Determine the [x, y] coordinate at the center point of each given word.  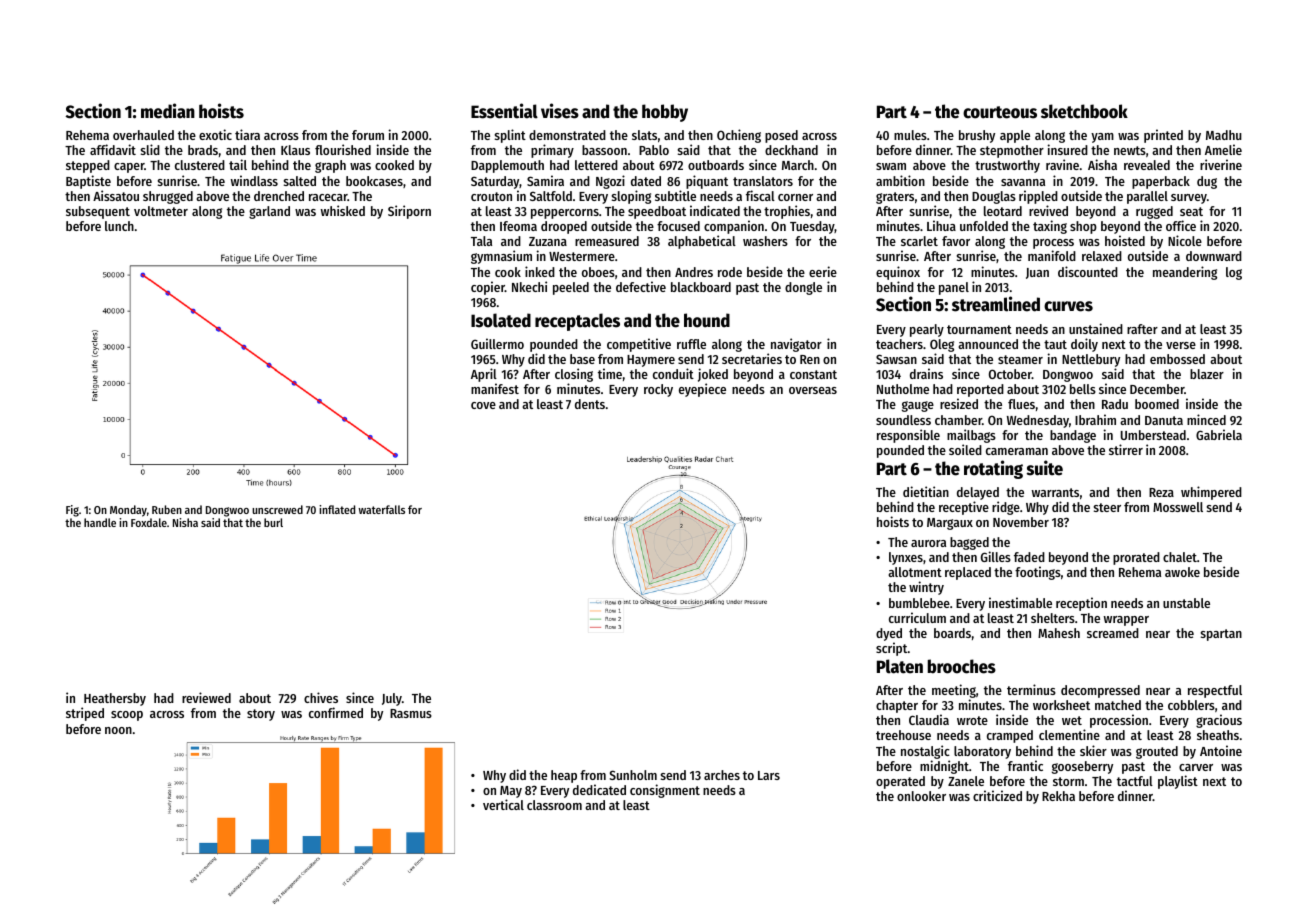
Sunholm [633, 775]
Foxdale [149, 522]
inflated [337, 509]
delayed [978, 493]
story [261, 715]
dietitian [926, 491]
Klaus [295, 150]
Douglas [994, 197]
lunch [119, 226]
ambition [900, 180]
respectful [1215, 691]
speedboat [657, 212]
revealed [1147, 165]
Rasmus [411, 713]
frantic [1025, 765]
